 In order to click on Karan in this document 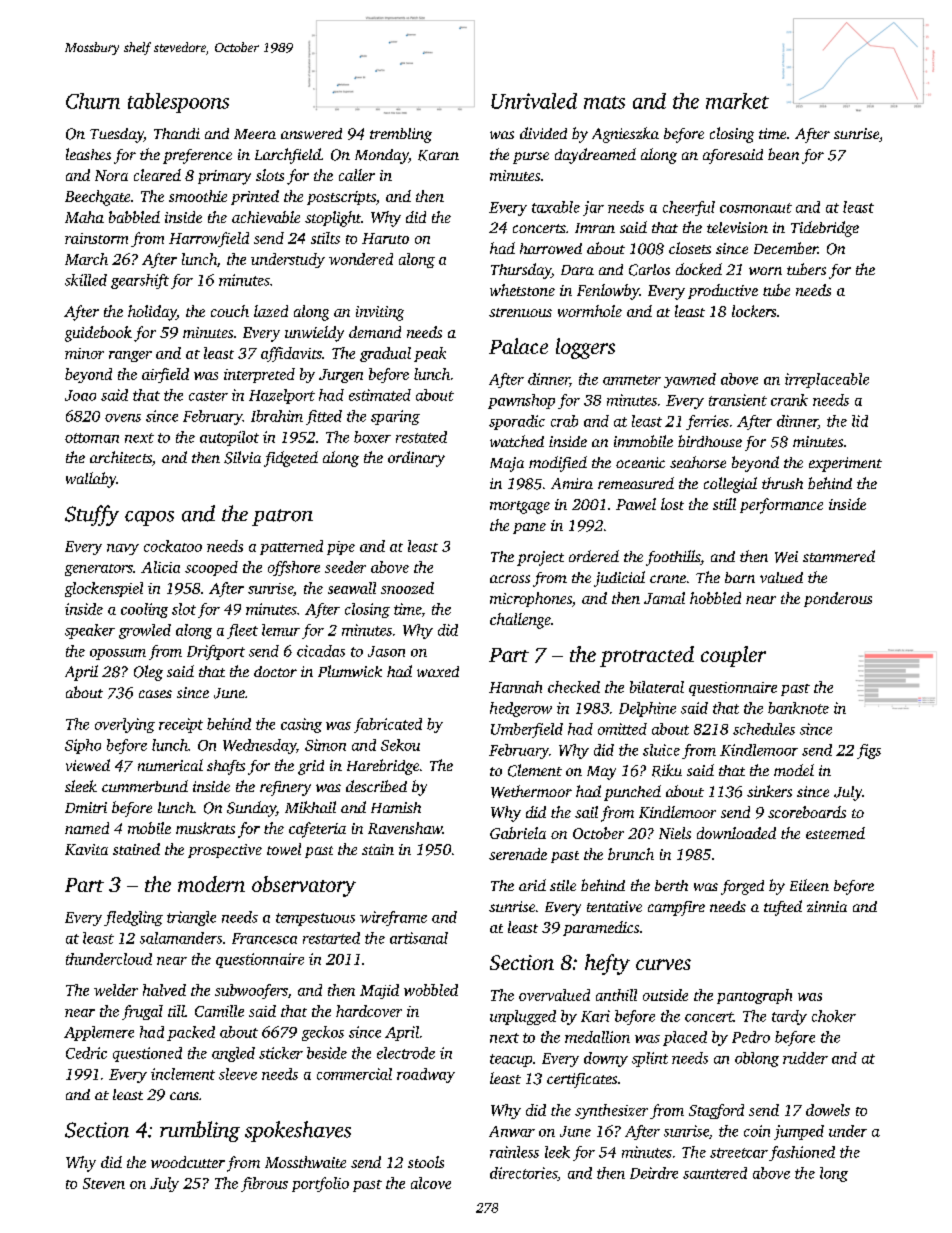, I will do `click(438, 155)`.
